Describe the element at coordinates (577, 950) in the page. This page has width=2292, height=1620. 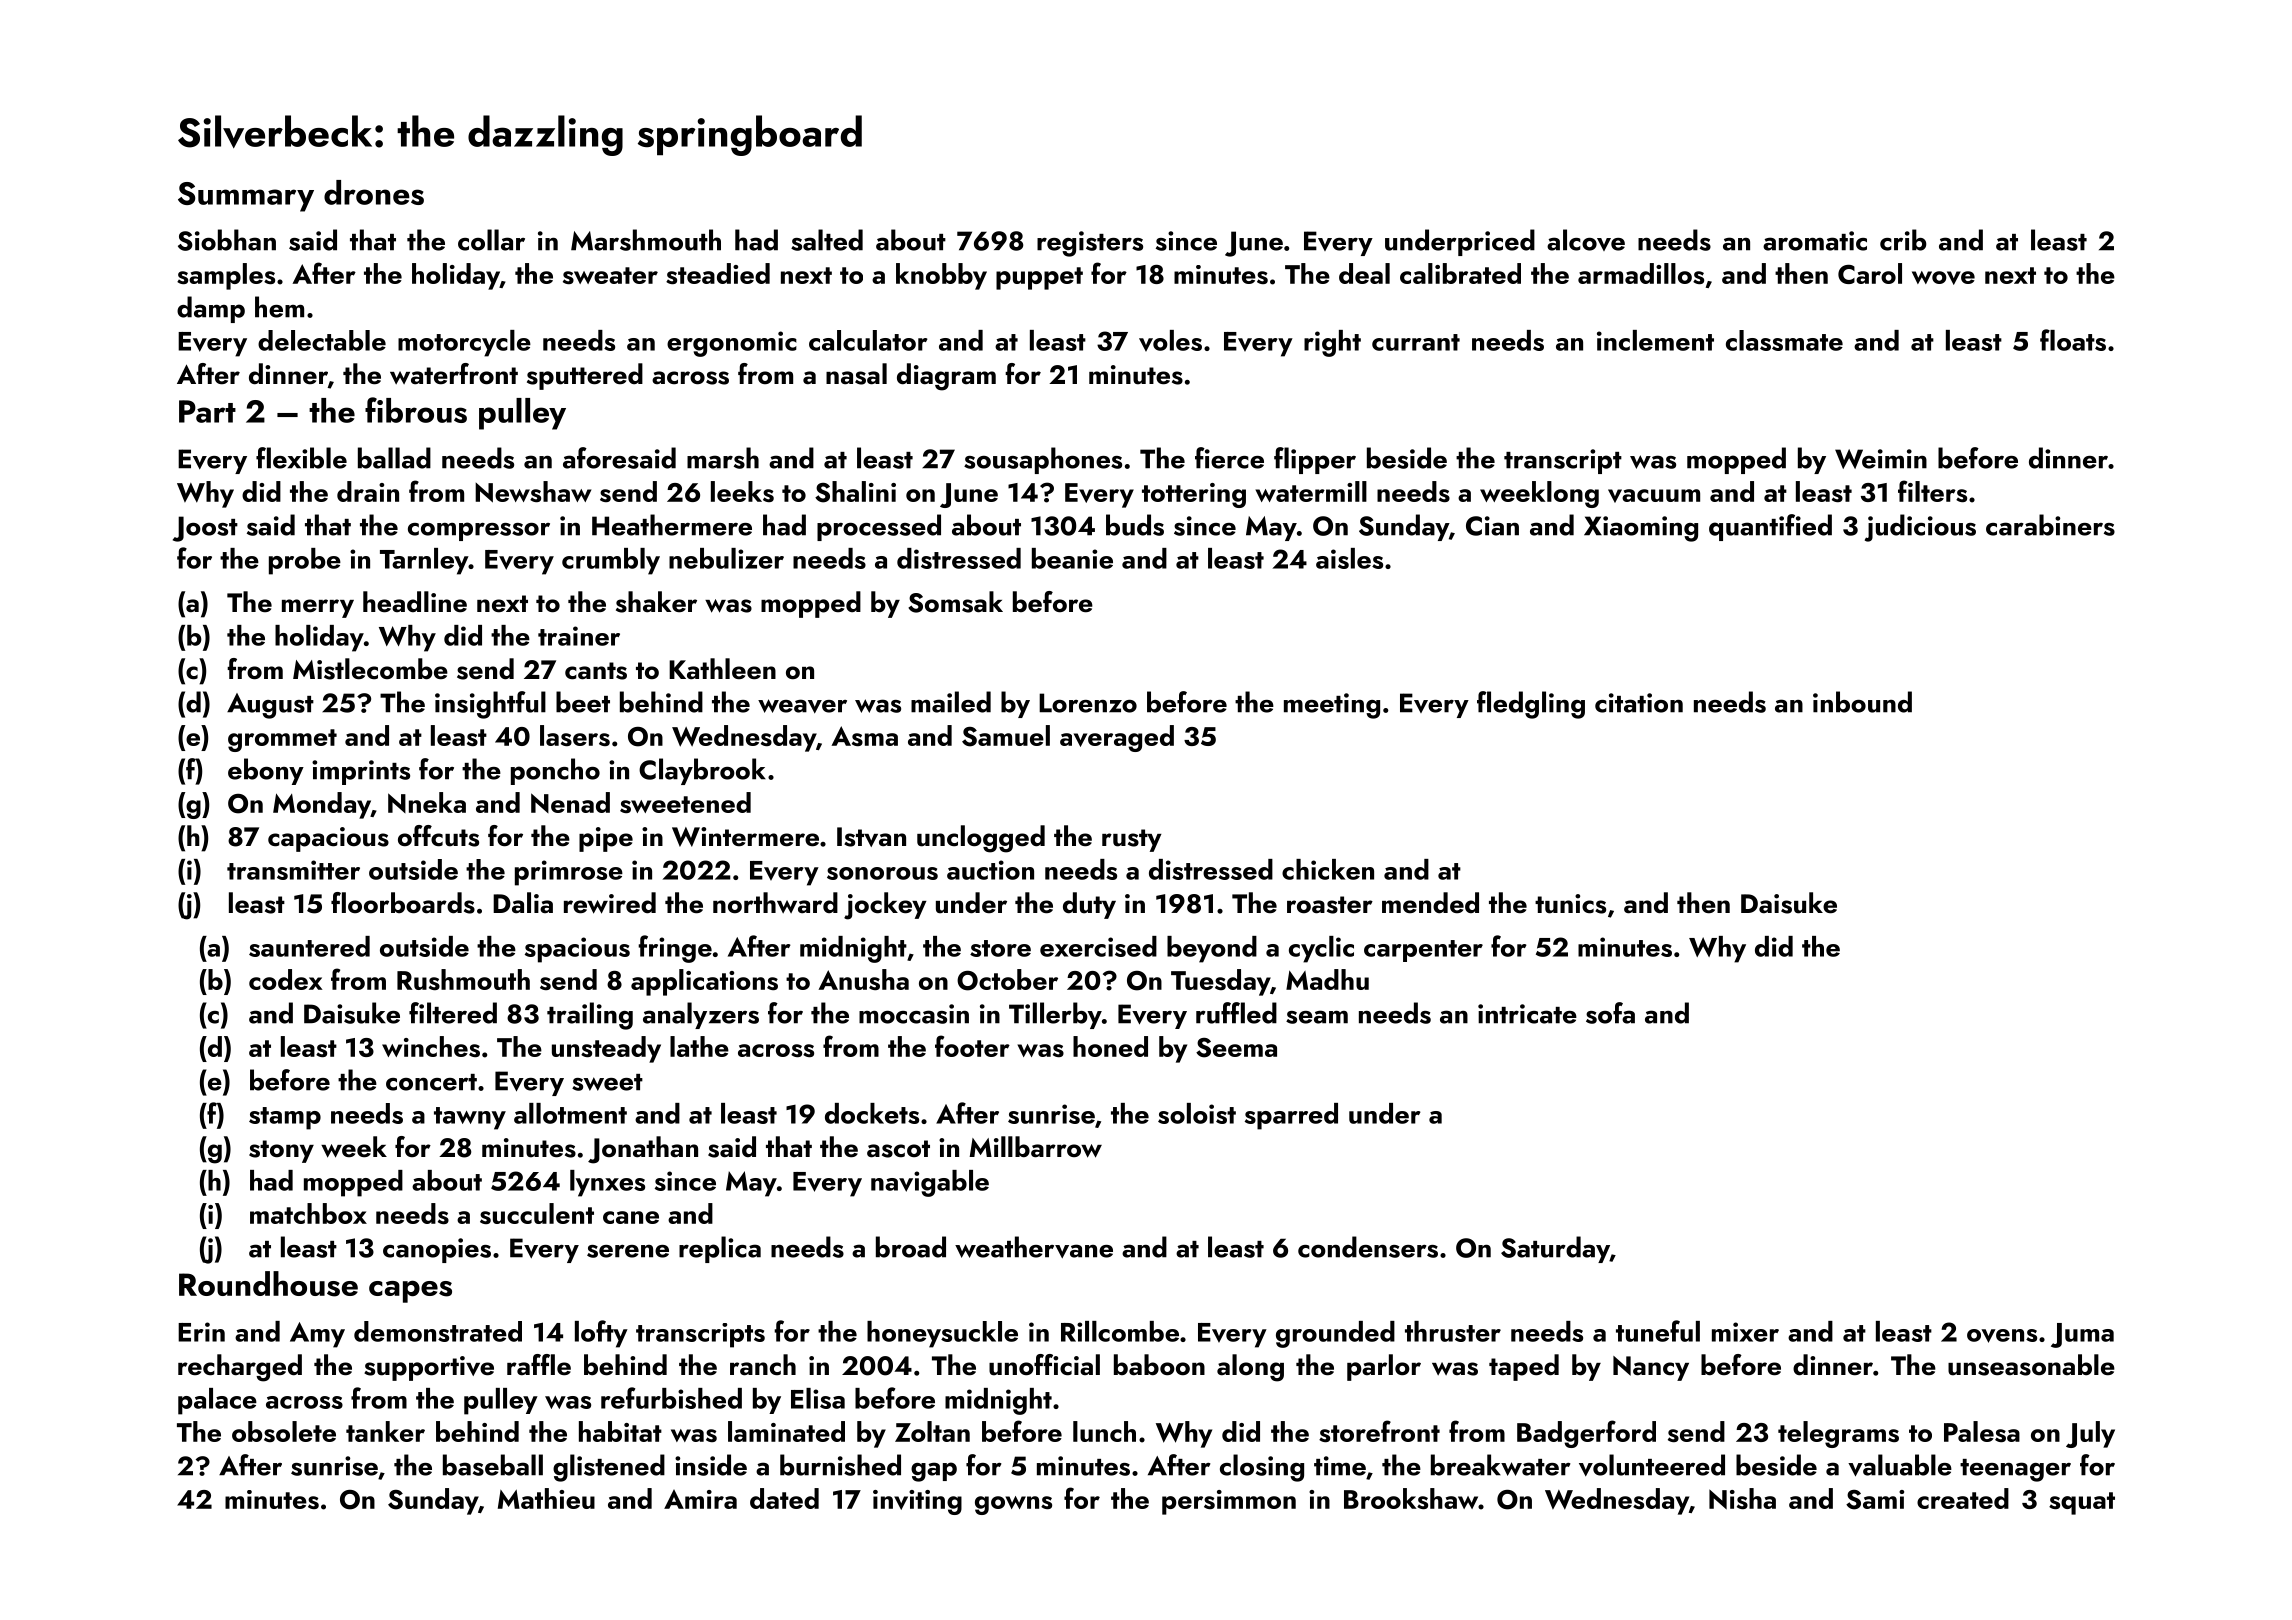
I see `spacious` at that location.
